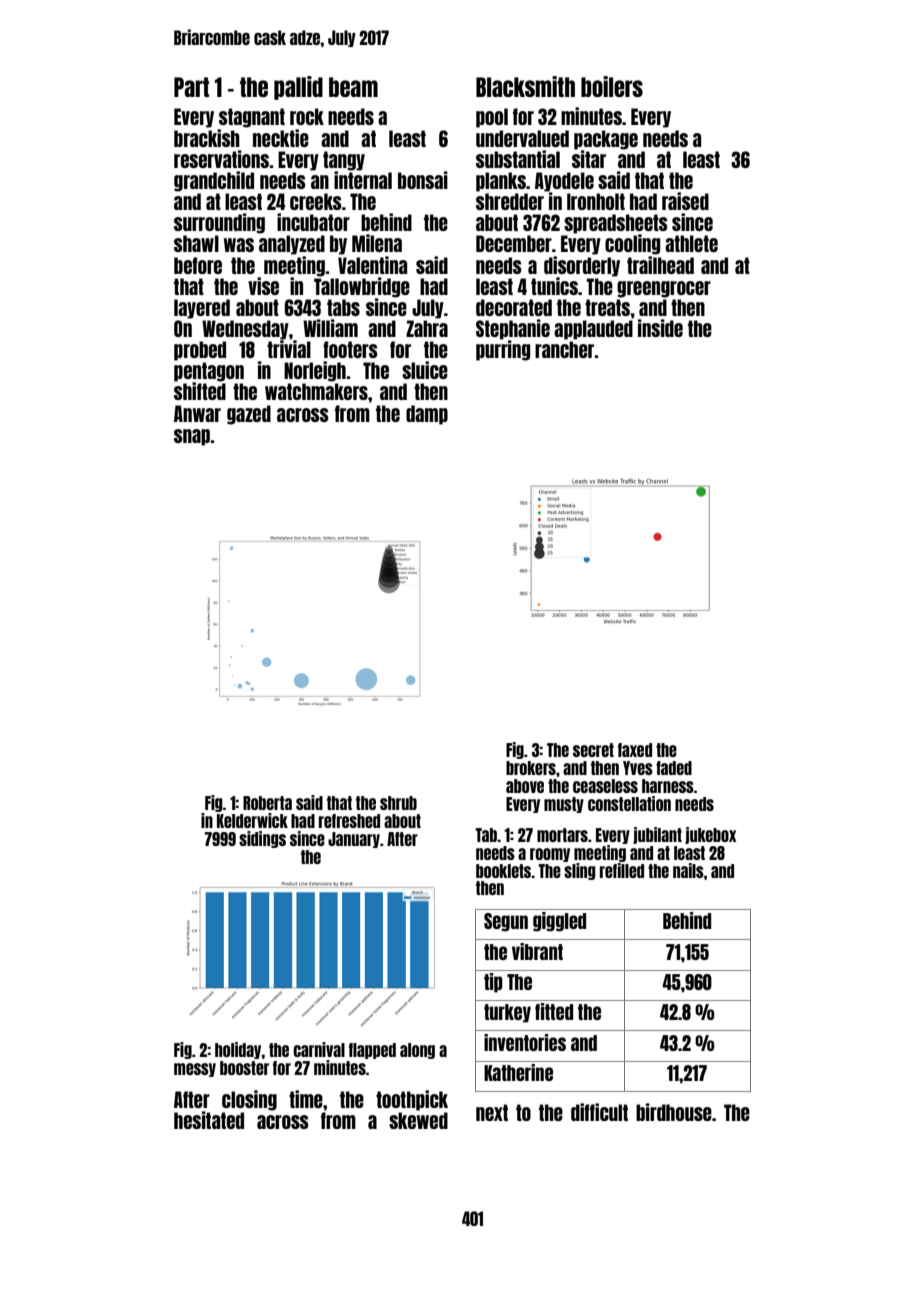 The image size is (924, 1311). What do you see at coordinates (262, 839) in the screenshot?
I see `sidings` at bounding box center [262, 839].
